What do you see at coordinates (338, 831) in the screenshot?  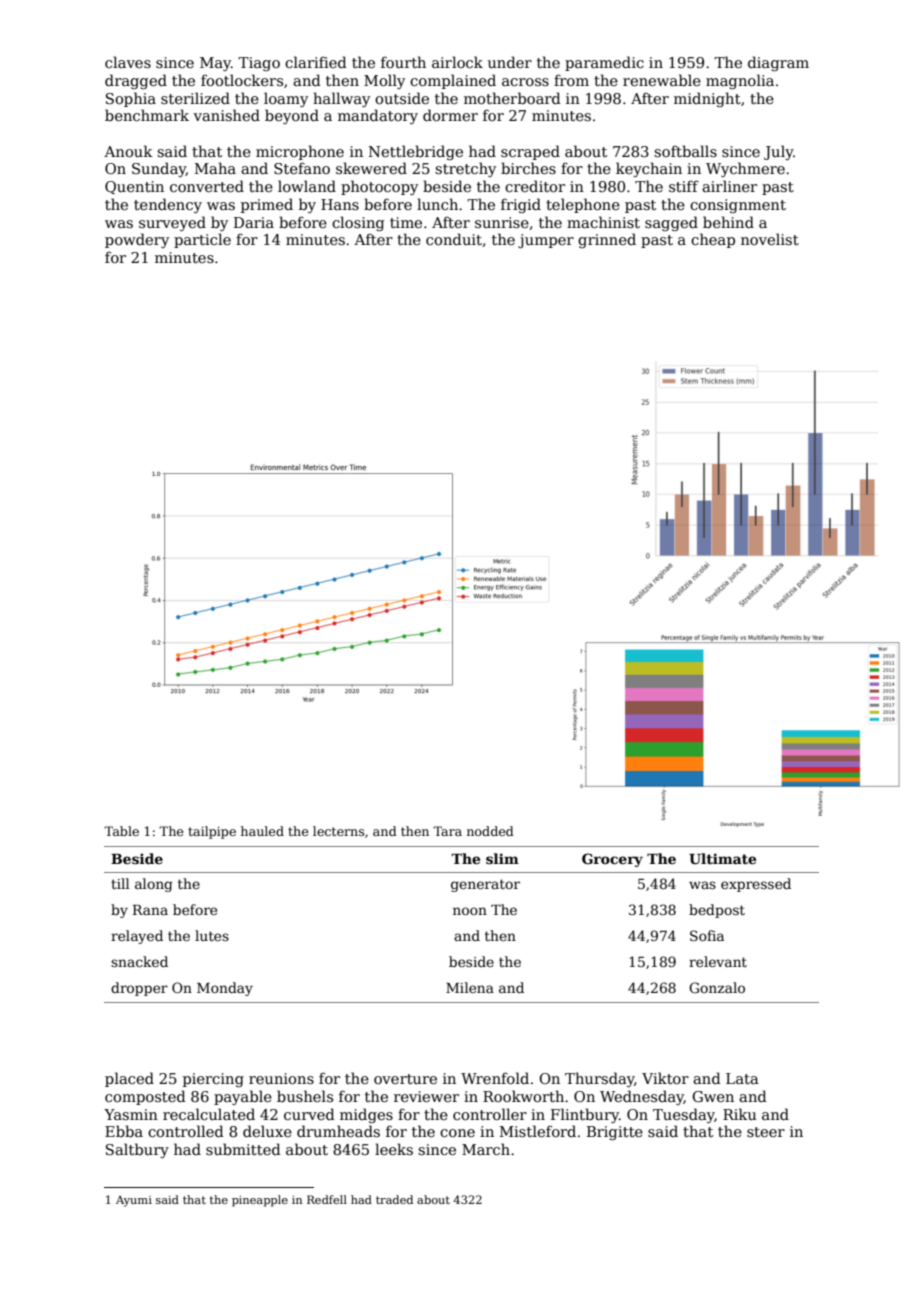 I see `lecterns` at bounding box center [338, 831].
